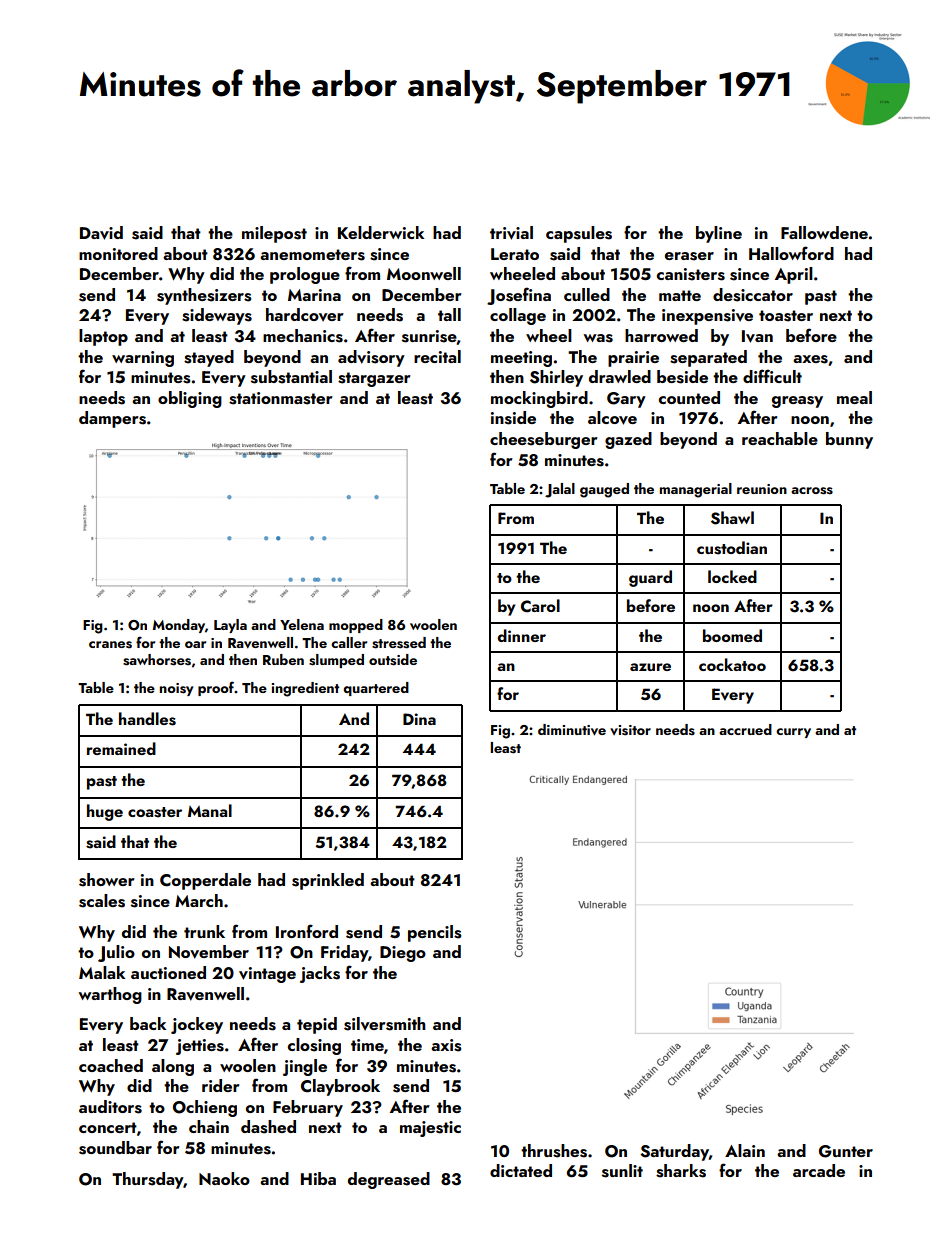 This screenshot has width=952, height=1233. What do you see at coordinates (103, 337) in the screenshot?
I see `laptop` at bounding box center [103, 337].
